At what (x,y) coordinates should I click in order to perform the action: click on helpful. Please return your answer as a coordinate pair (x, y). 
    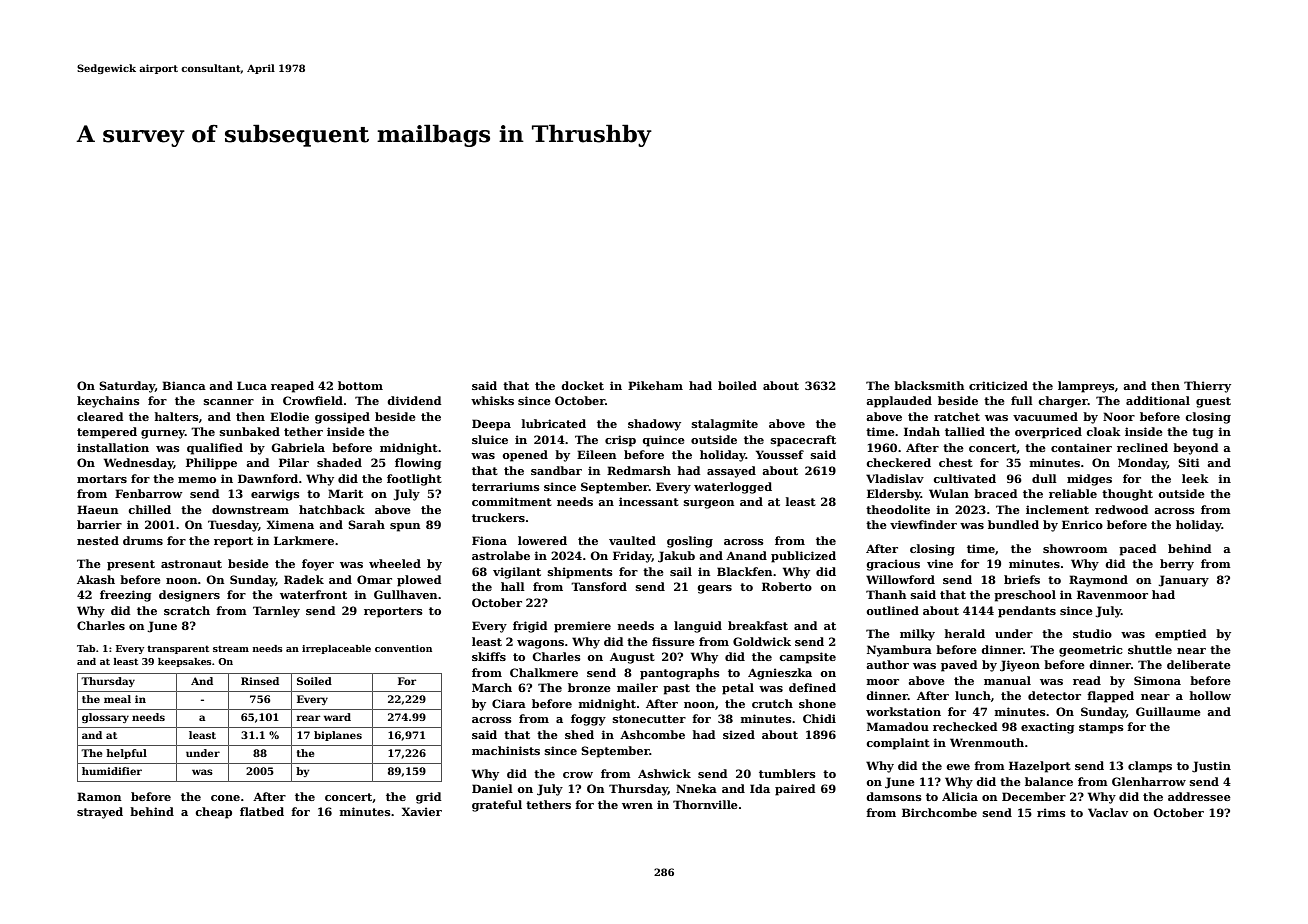
    Looking at the image, I should click on (126, 754).
